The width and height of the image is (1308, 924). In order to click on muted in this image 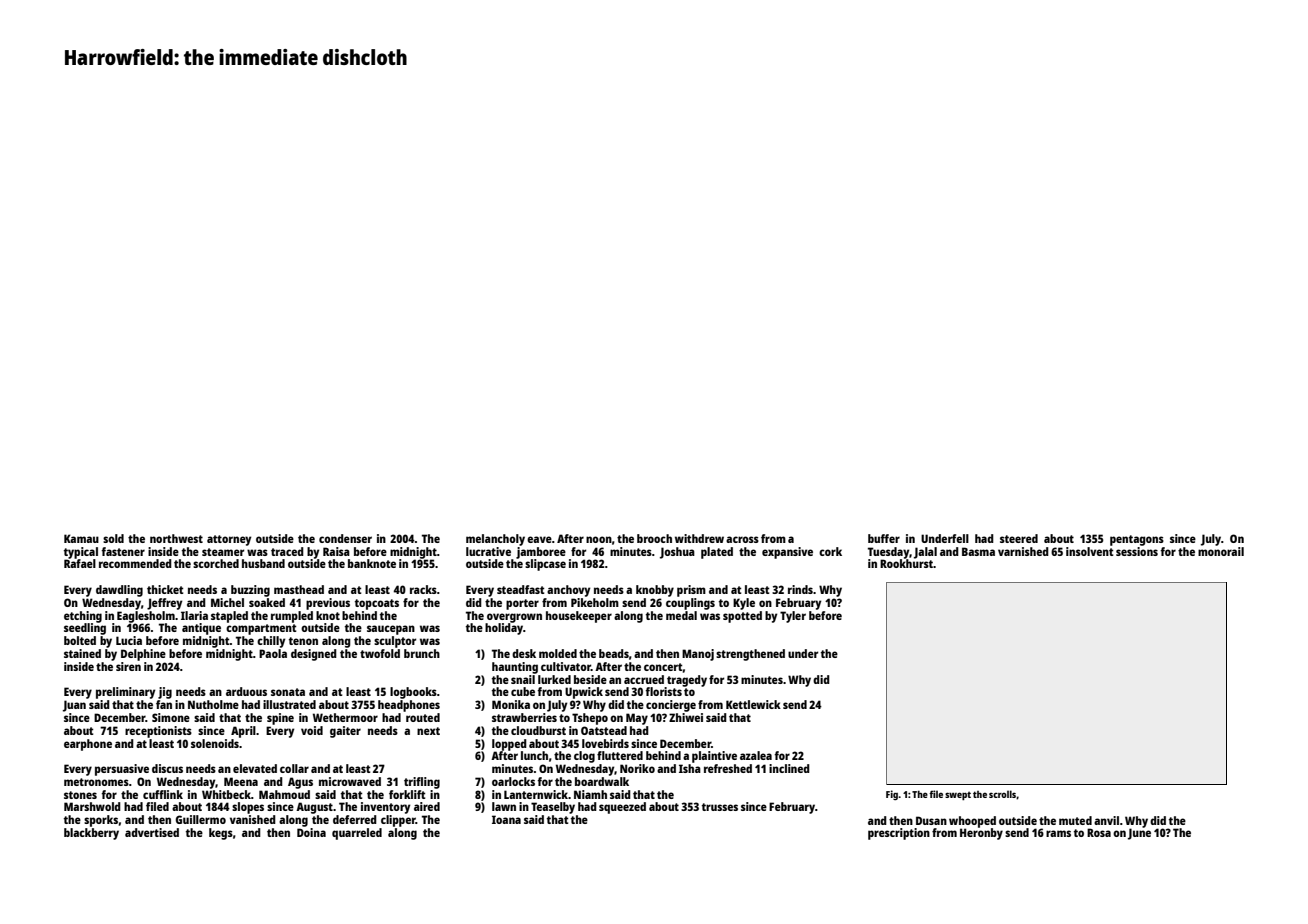, I will do `click(1075, 820)`.
